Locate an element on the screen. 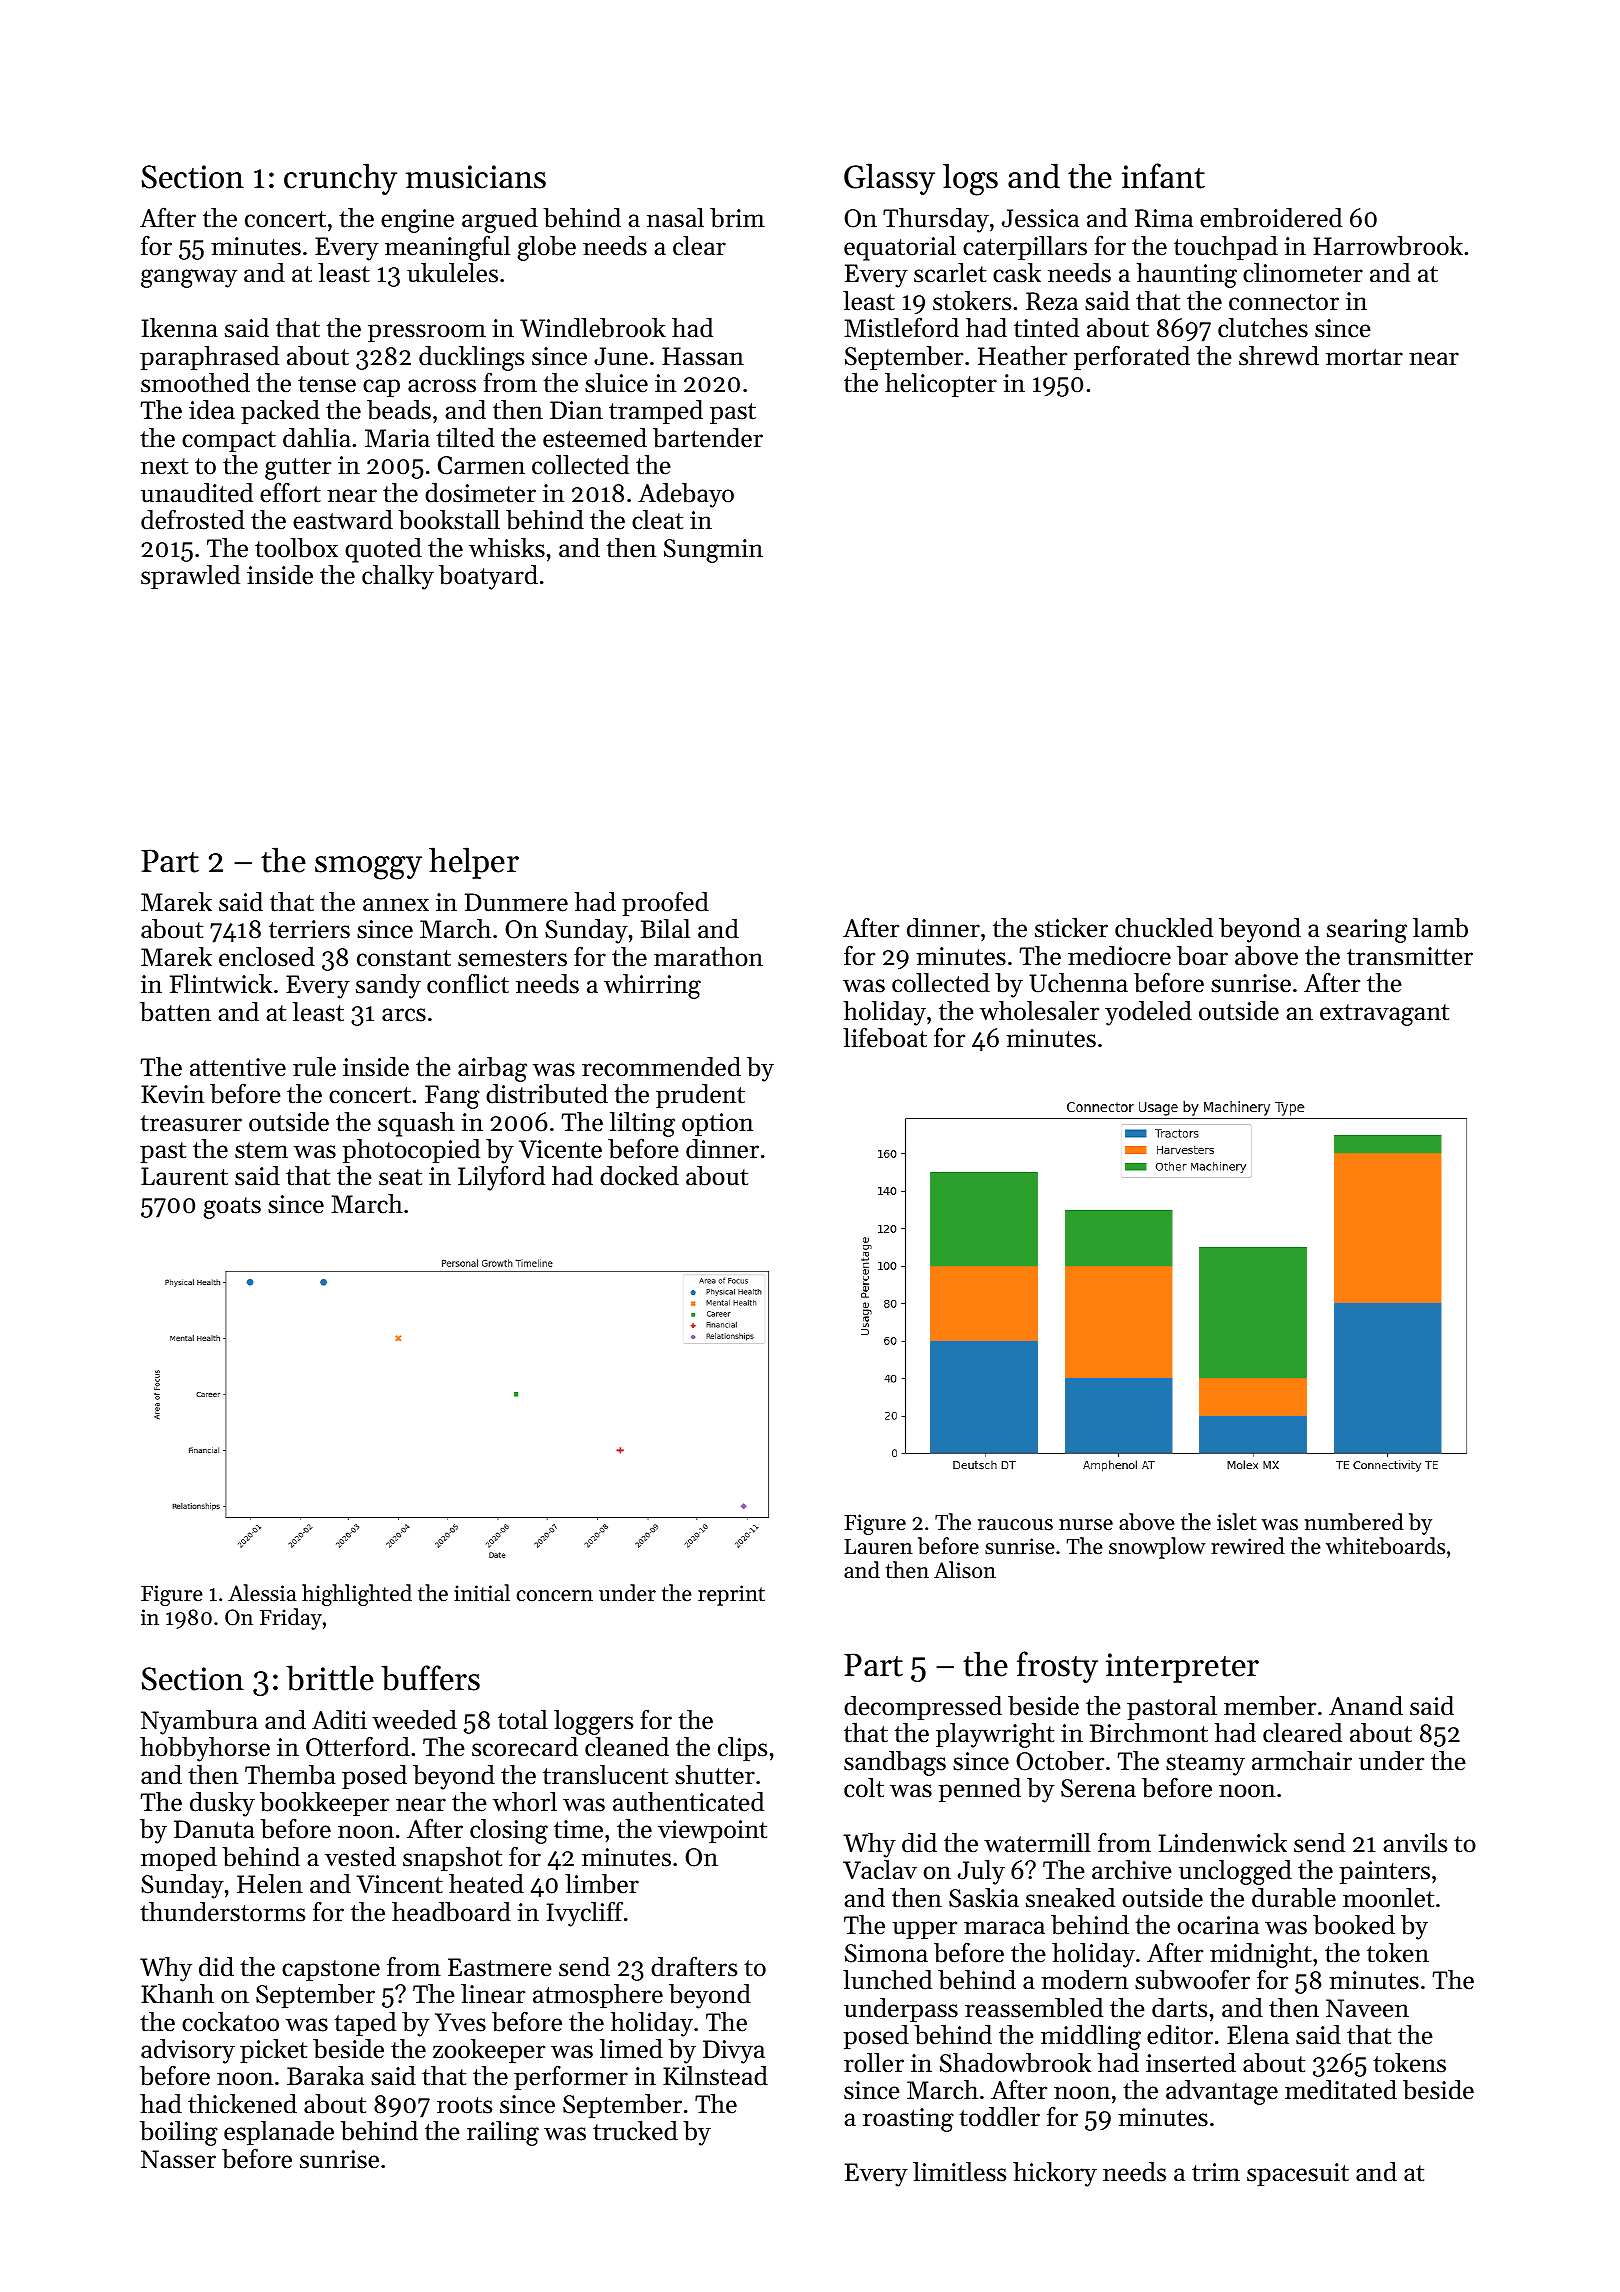 Image resolution: width=1620 pixels, height=2292 pixels. Hassan is located at coordinates (703, 356).
